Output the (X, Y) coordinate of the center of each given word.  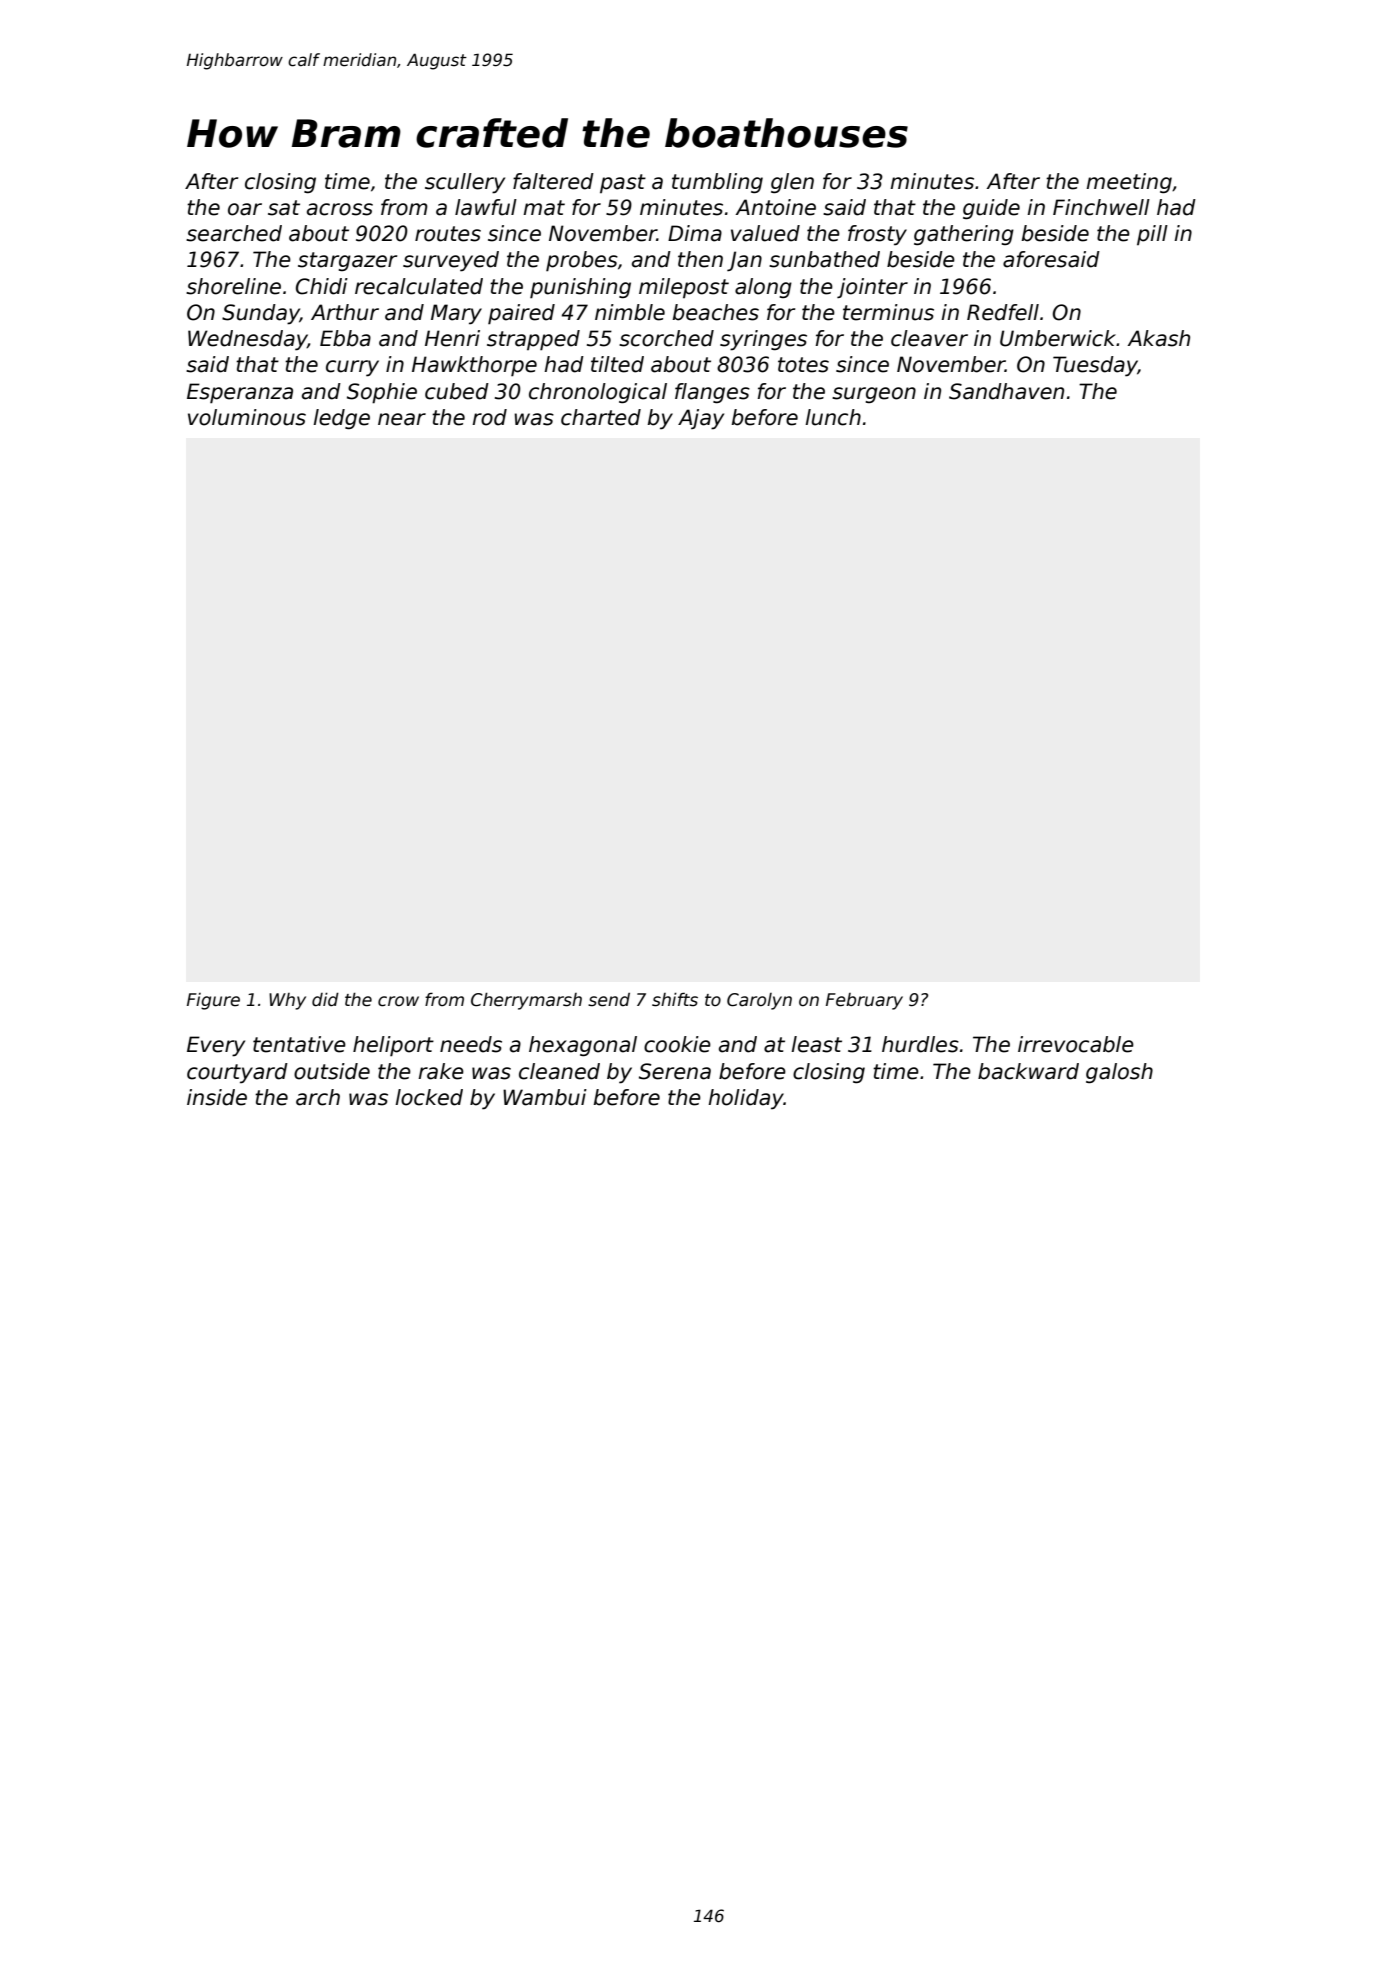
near (402, 419)
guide (991, 209)
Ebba (345, 338)
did (325, 1000)
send (609, 1000)
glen (792, 183)
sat (284, 208)
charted (601, 417)
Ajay (701, 419)
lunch (833, 417)
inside (217, 1097)
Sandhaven (1006, 391)
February (864, 1001)
